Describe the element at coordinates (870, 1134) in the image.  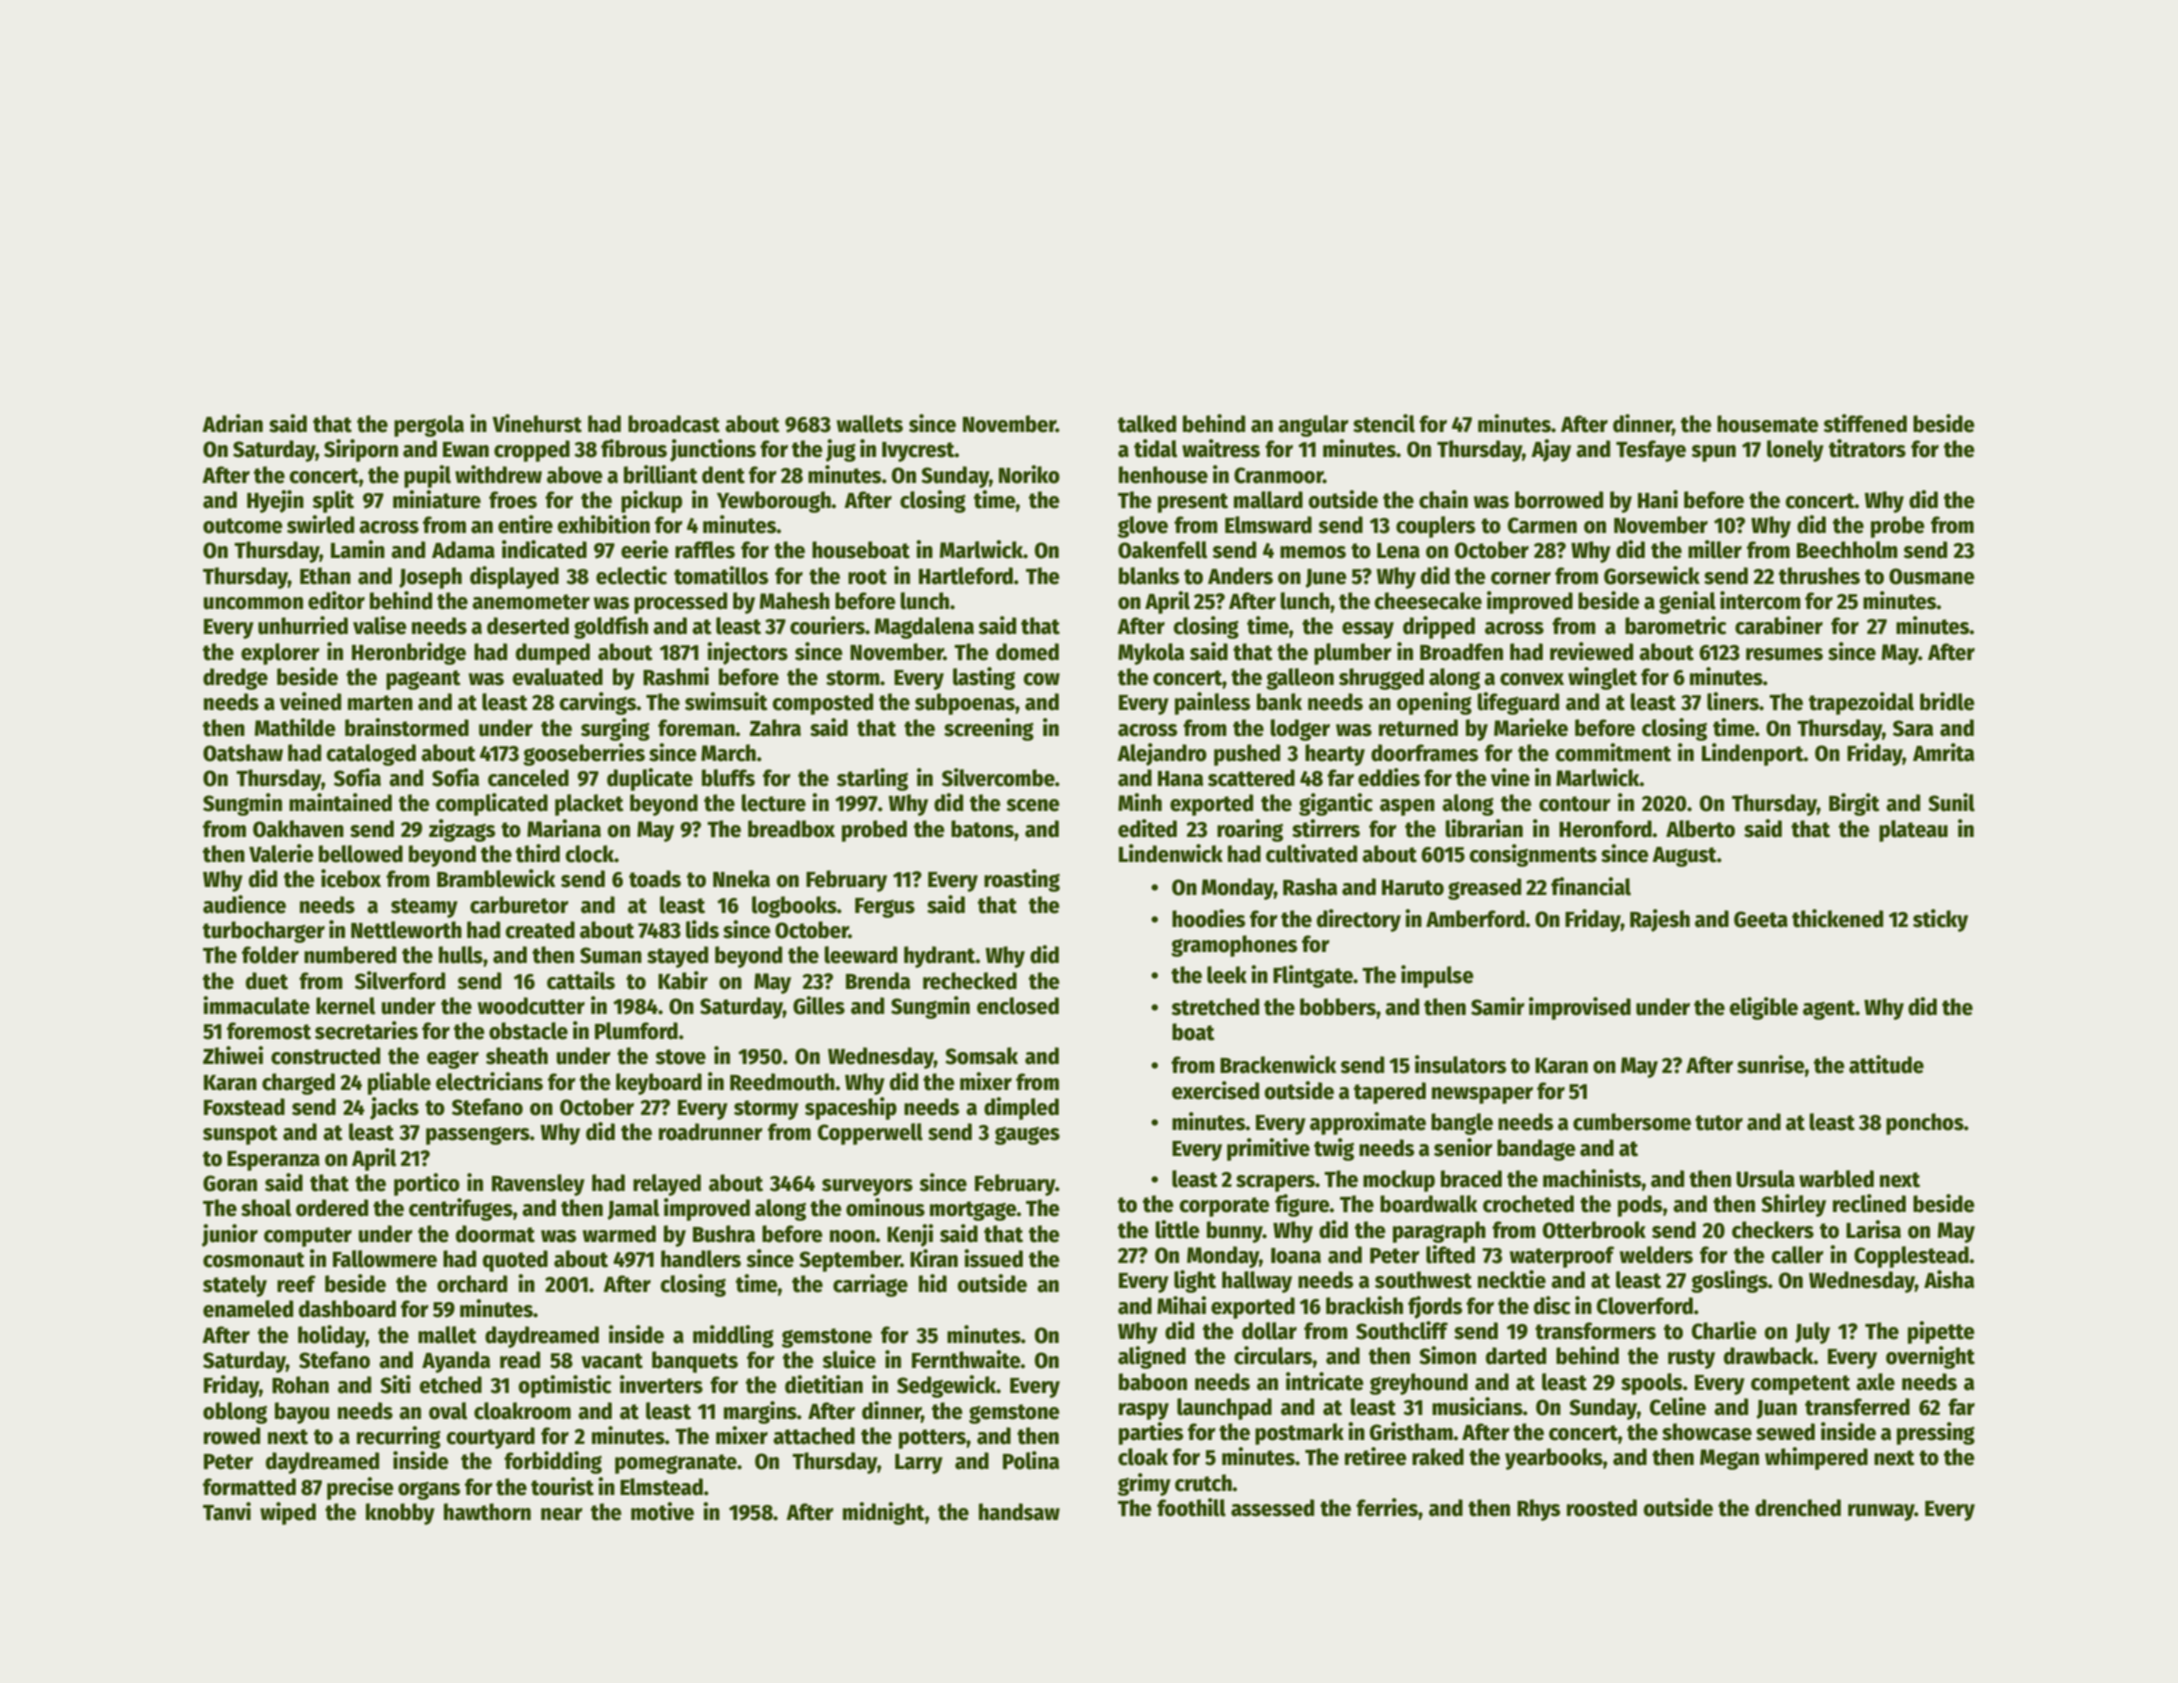
I see `Copperwell` at that location.
